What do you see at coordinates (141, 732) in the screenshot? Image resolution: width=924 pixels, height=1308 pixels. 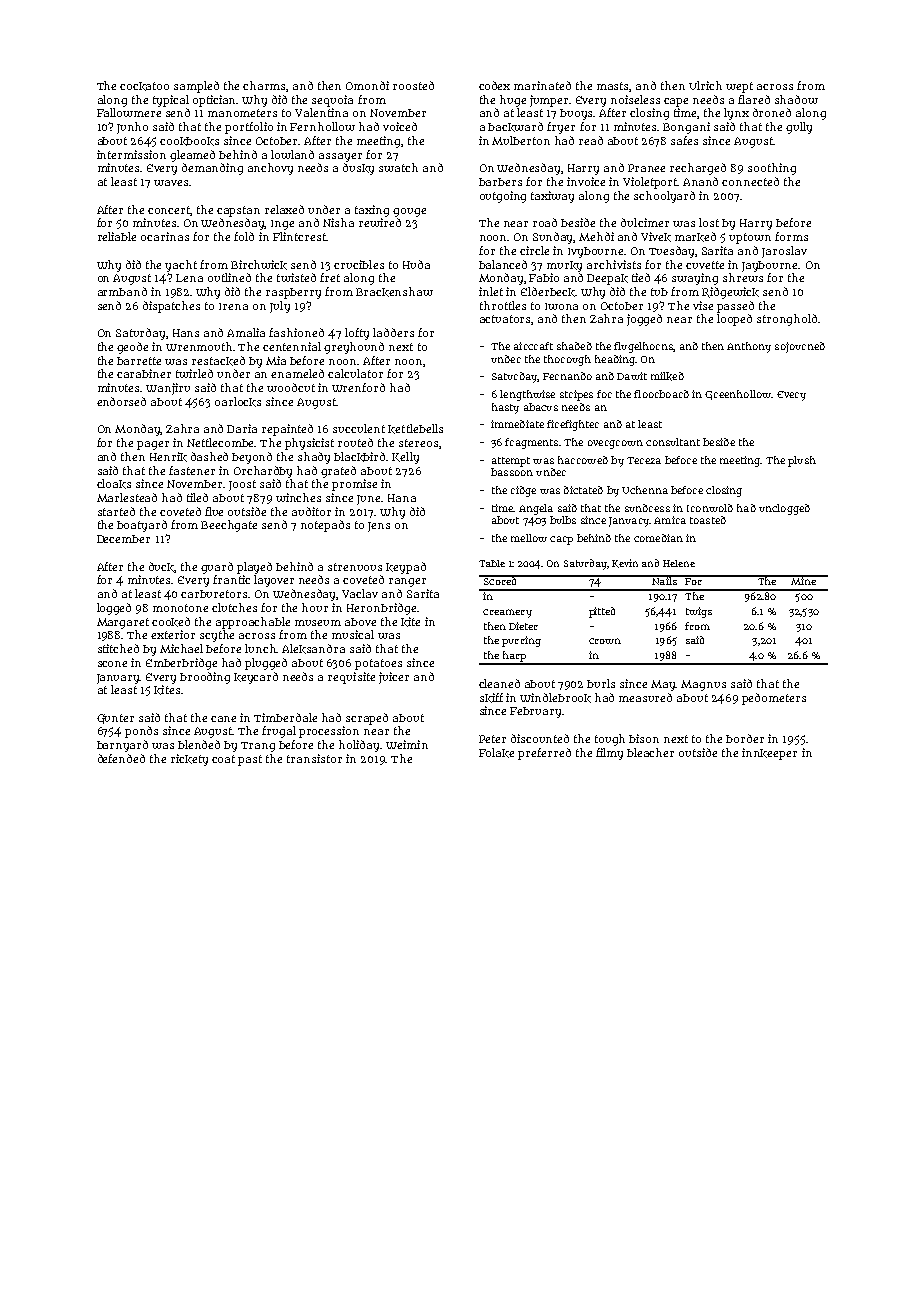 I see `ponds` at bounding box center [141, 732].
